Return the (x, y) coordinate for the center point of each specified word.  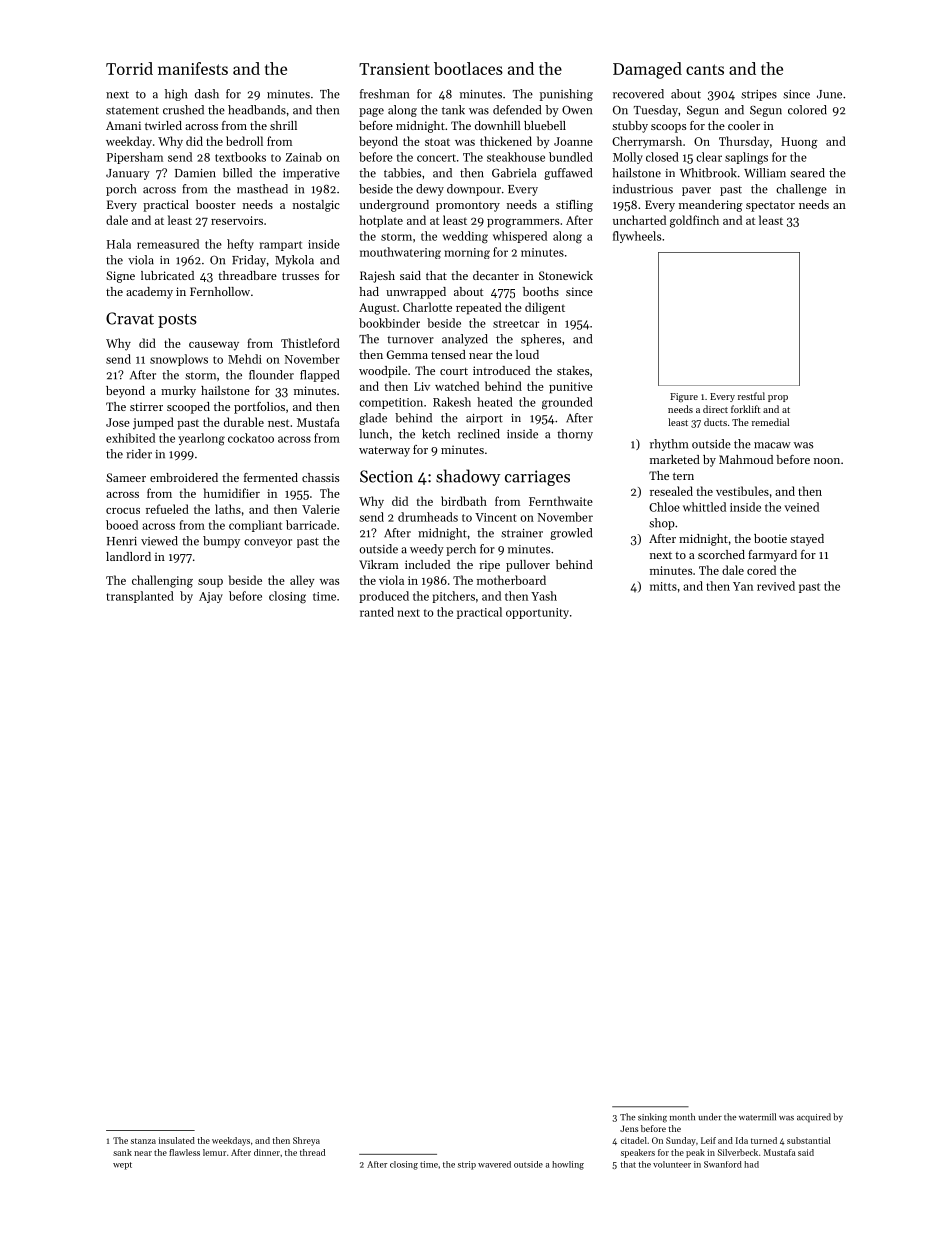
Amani (123, 125)
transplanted (140, 597)
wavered (494, 1164)
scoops (668, 128)
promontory (468, 207)
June (829, 94)
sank (122, 1152)
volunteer (672, 1164)
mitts (663, 586)
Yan (743, 586)
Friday (249, 261)
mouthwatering (400, 253)
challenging (162, 581)
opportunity (537, 613)
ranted (377, 612)
